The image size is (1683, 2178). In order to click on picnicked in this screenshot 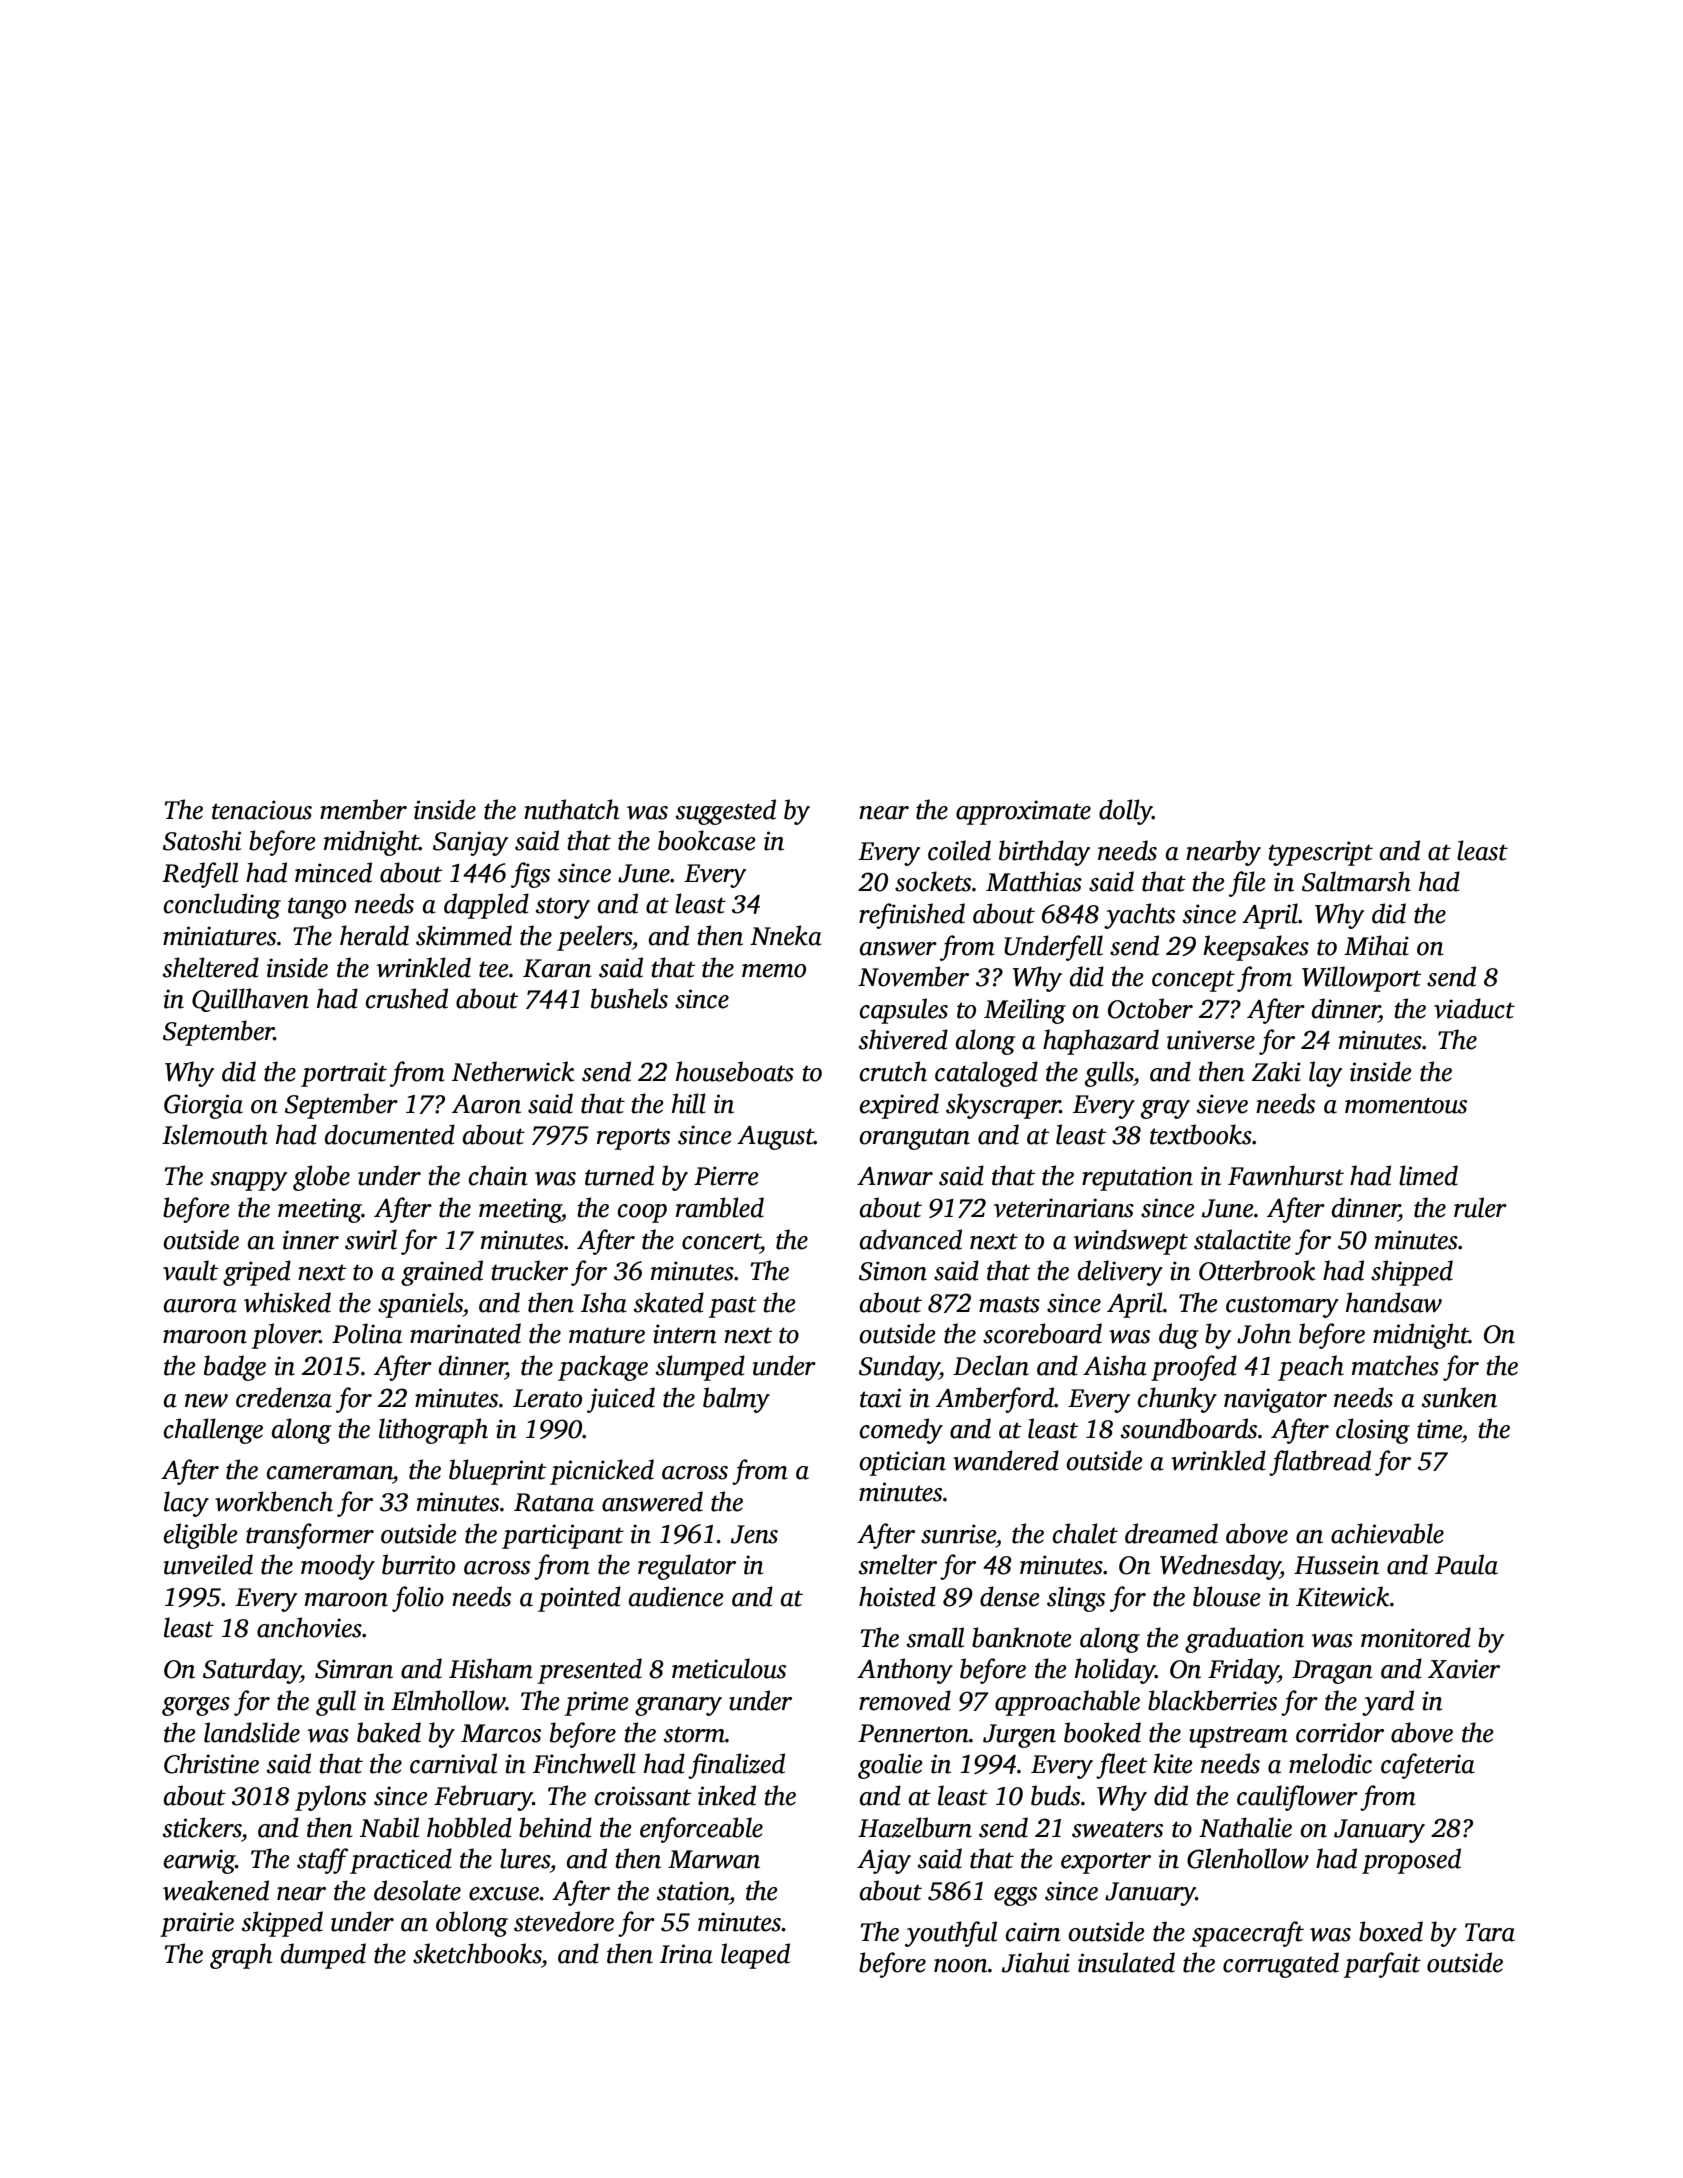, I will do `click(602, 1472)`.
